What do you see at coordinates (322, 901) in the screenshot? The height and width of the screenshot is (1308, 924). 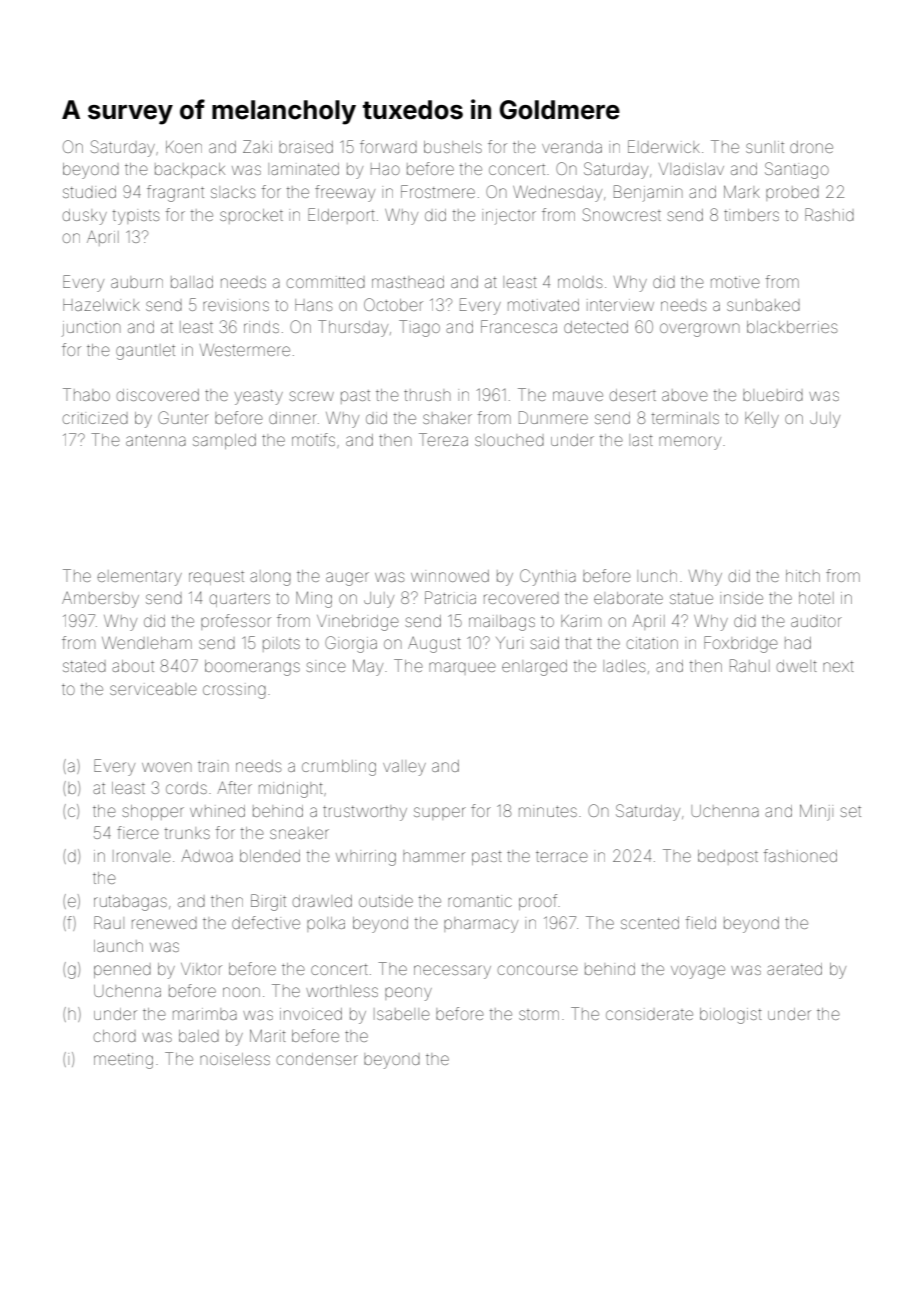 I see `drawled` at bounding box center [322, 901].
